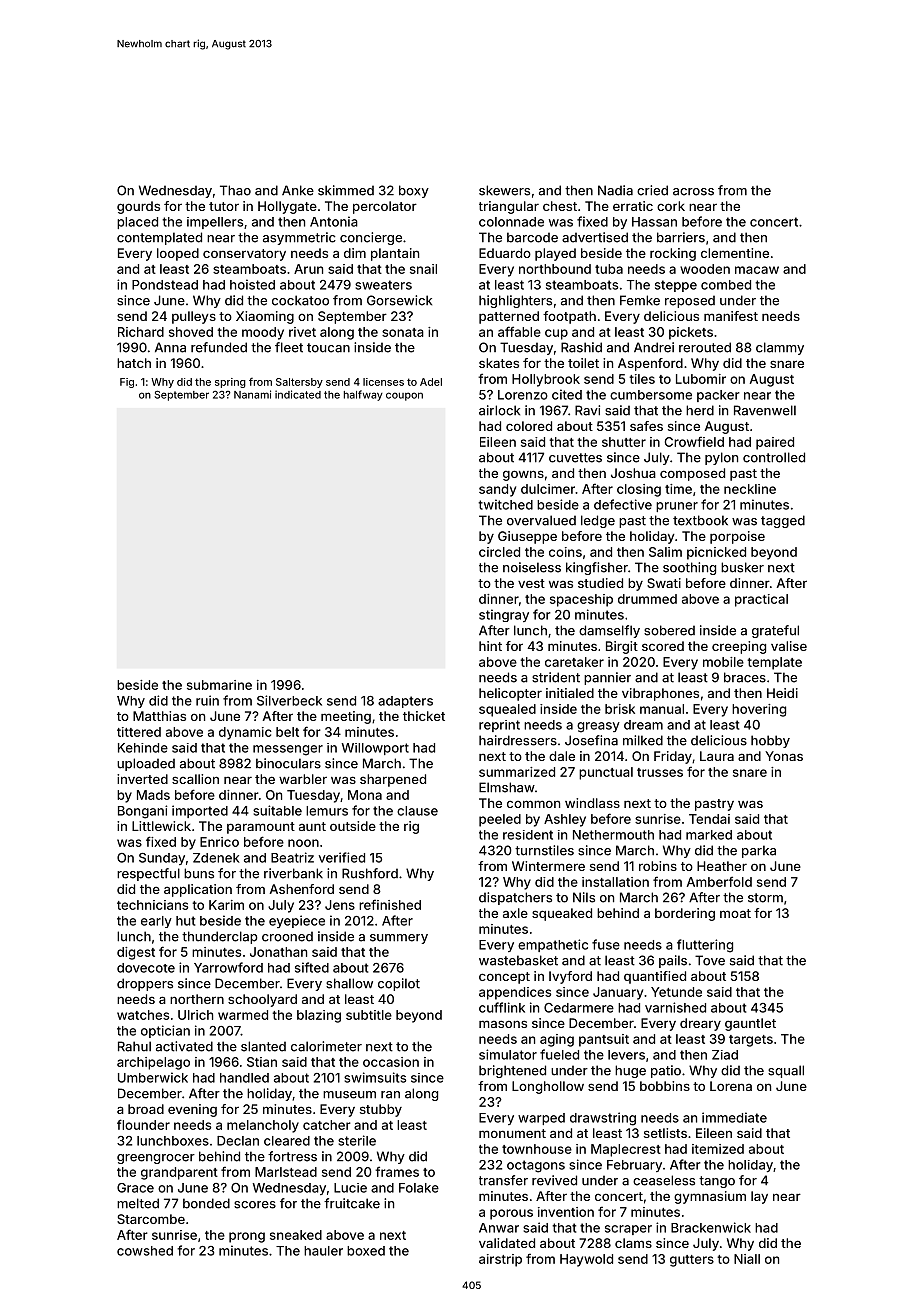 The height and width of the screenshot is (1308, 924). What do you see at coordinates (633, 206) in the screenshot?
I see `erratic` at bounding box center [633, 206].
